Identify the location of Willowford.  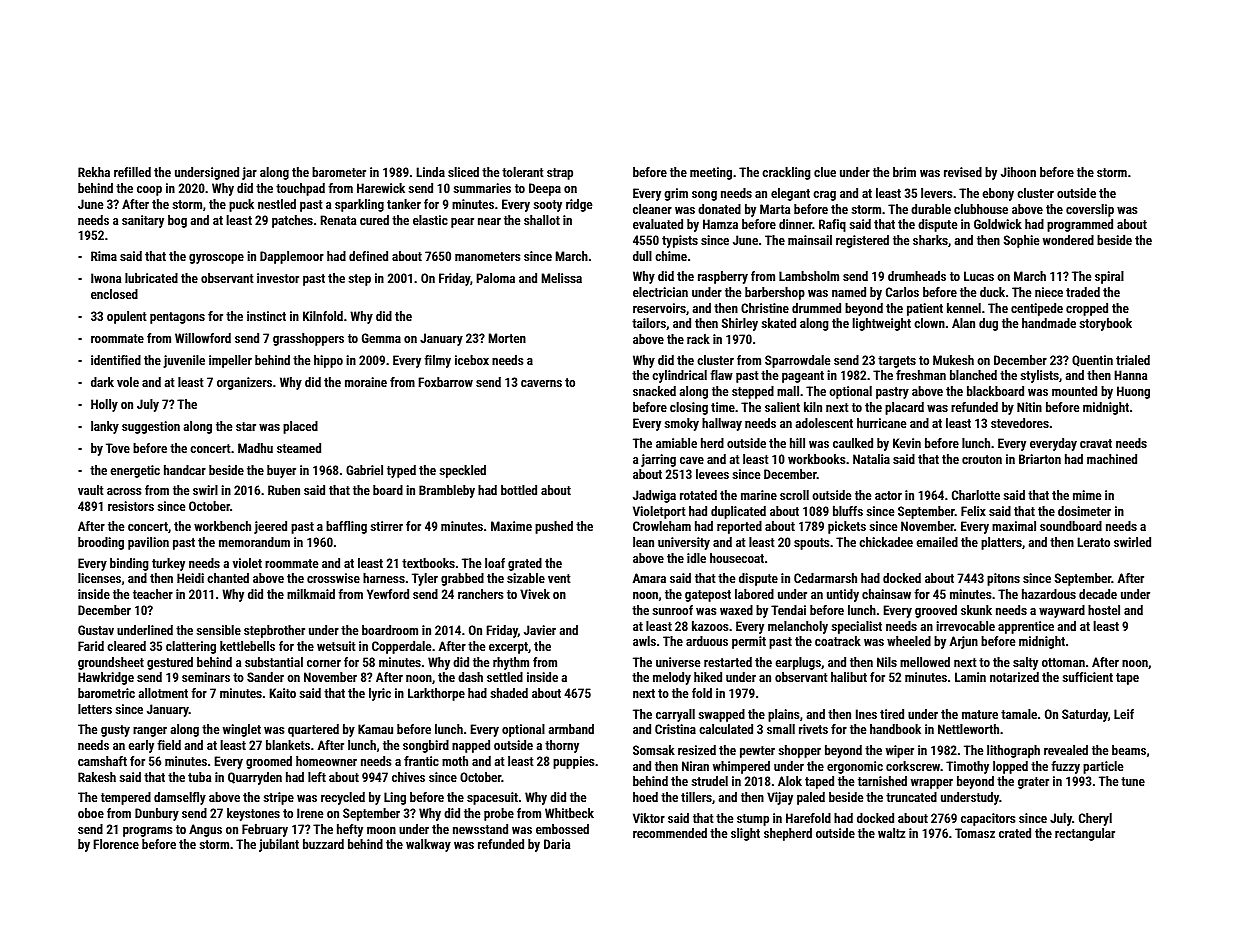
(203, 338).
